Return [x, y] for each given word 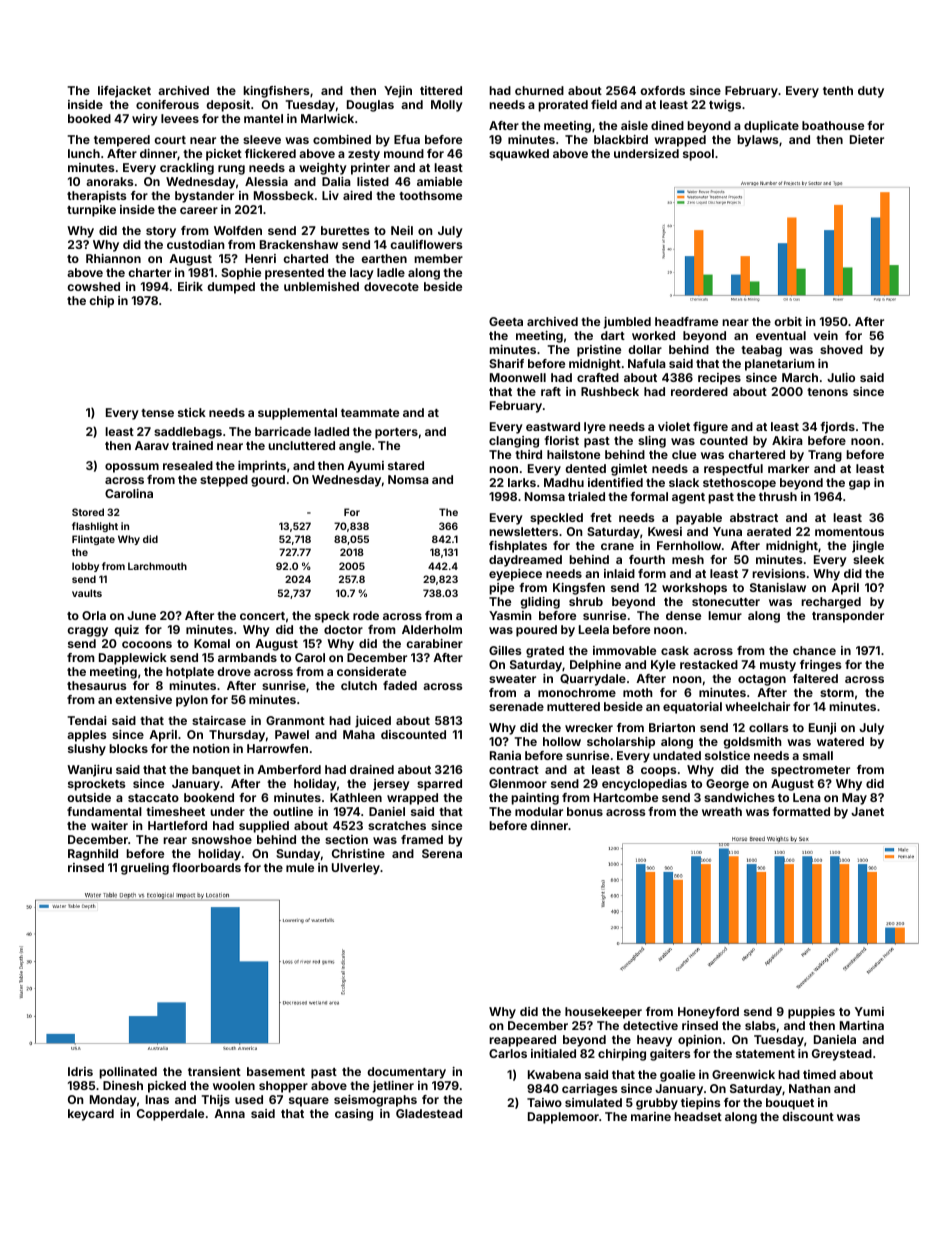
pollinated [128, 1073]
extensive [143, 699]
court [170, 140]
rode [366, 615]
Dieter [867, 139]
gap [859, 485]
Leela [594, 629]
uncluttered [301, 445]
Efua [407, 139]
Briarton [672, 727]
